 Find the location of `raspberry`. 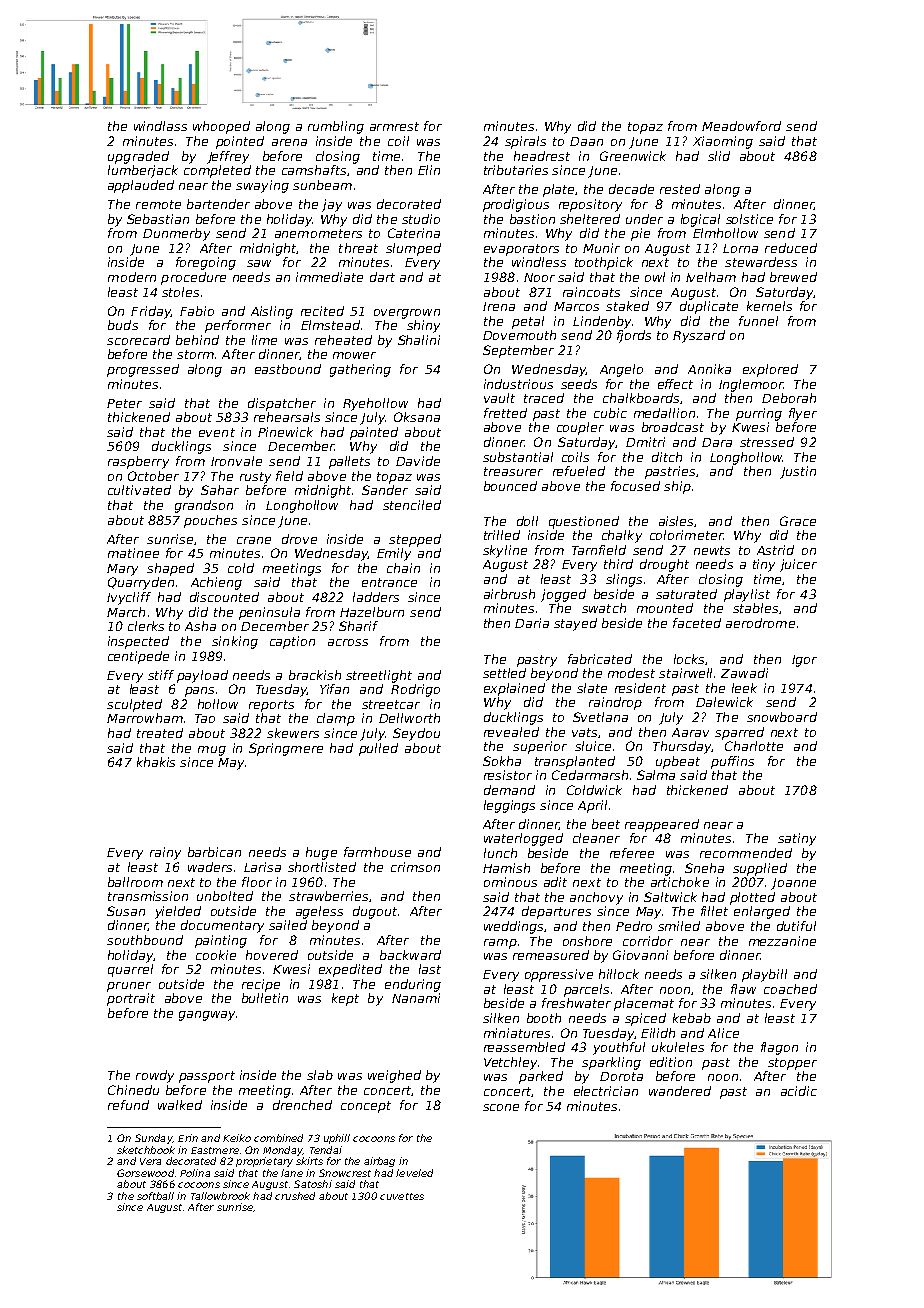

raspberry is located at coordinates (138, 462).
